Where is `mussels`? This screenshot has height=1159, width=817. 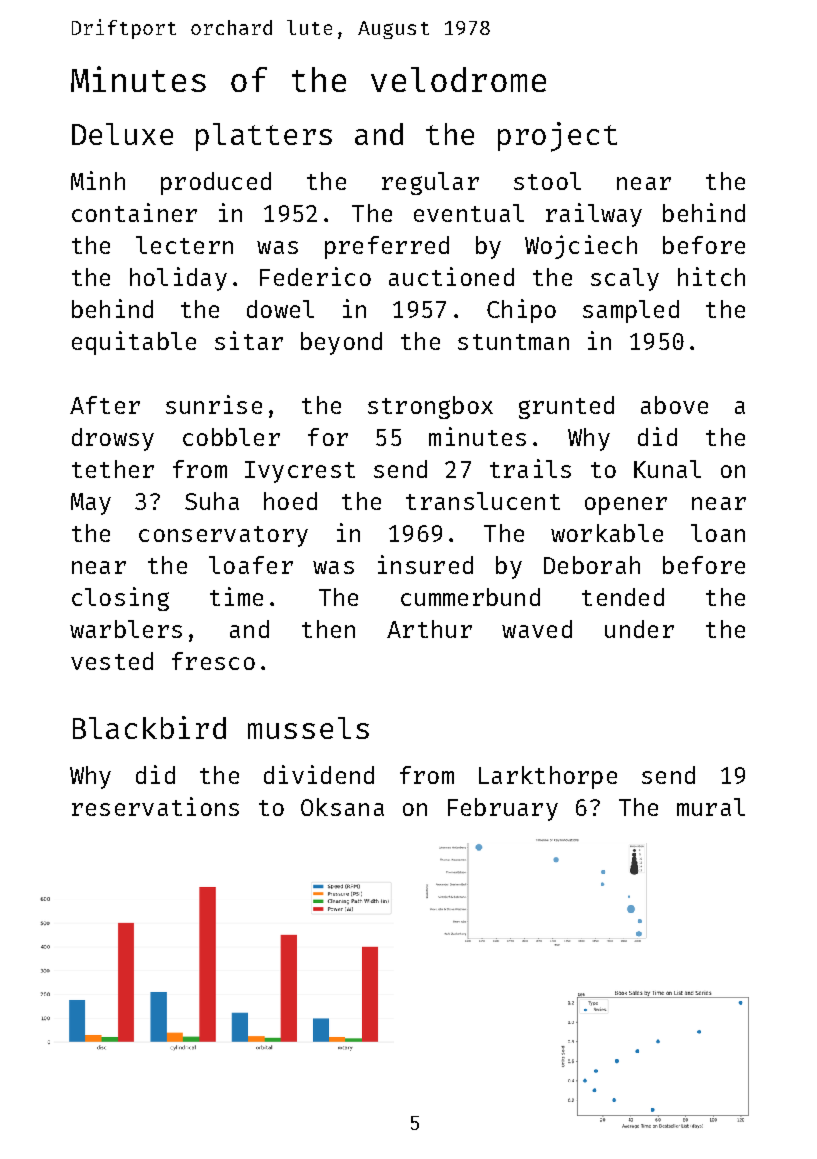
mussels is located at coordinates (308, 728).
